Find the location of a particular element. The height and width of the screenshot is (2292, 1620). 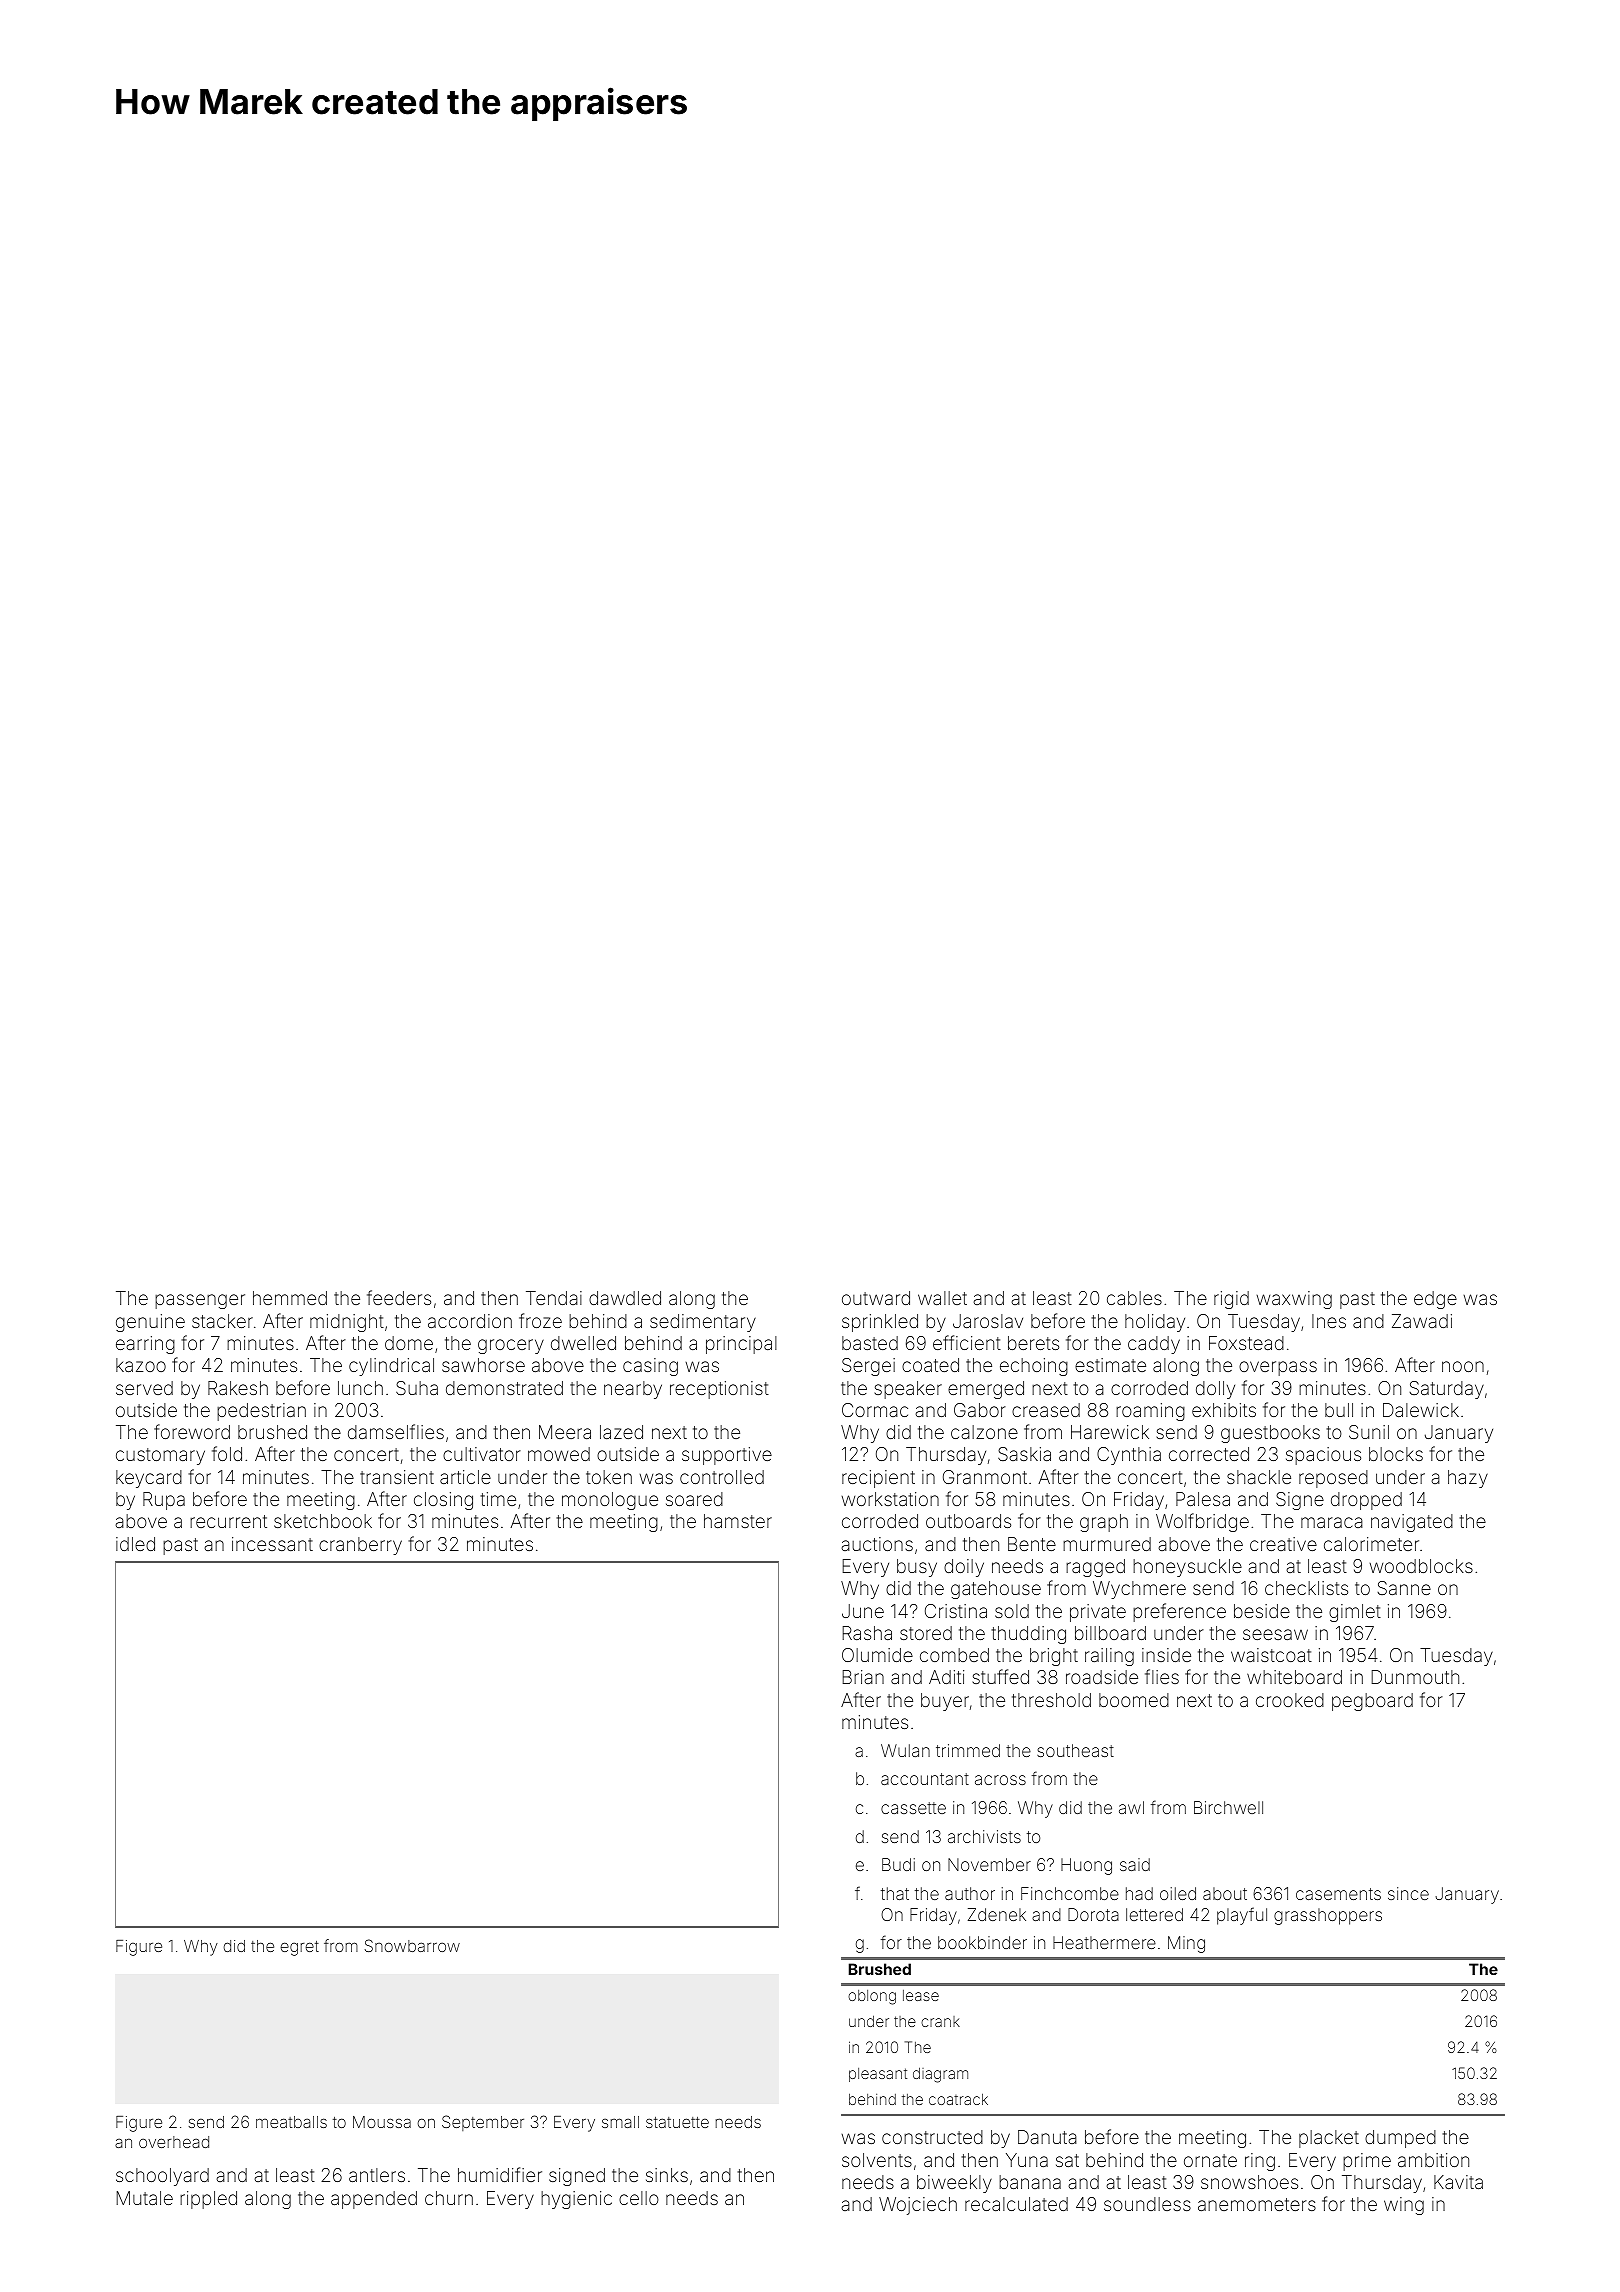

cranberry is located at coordinates (360, 1546).
